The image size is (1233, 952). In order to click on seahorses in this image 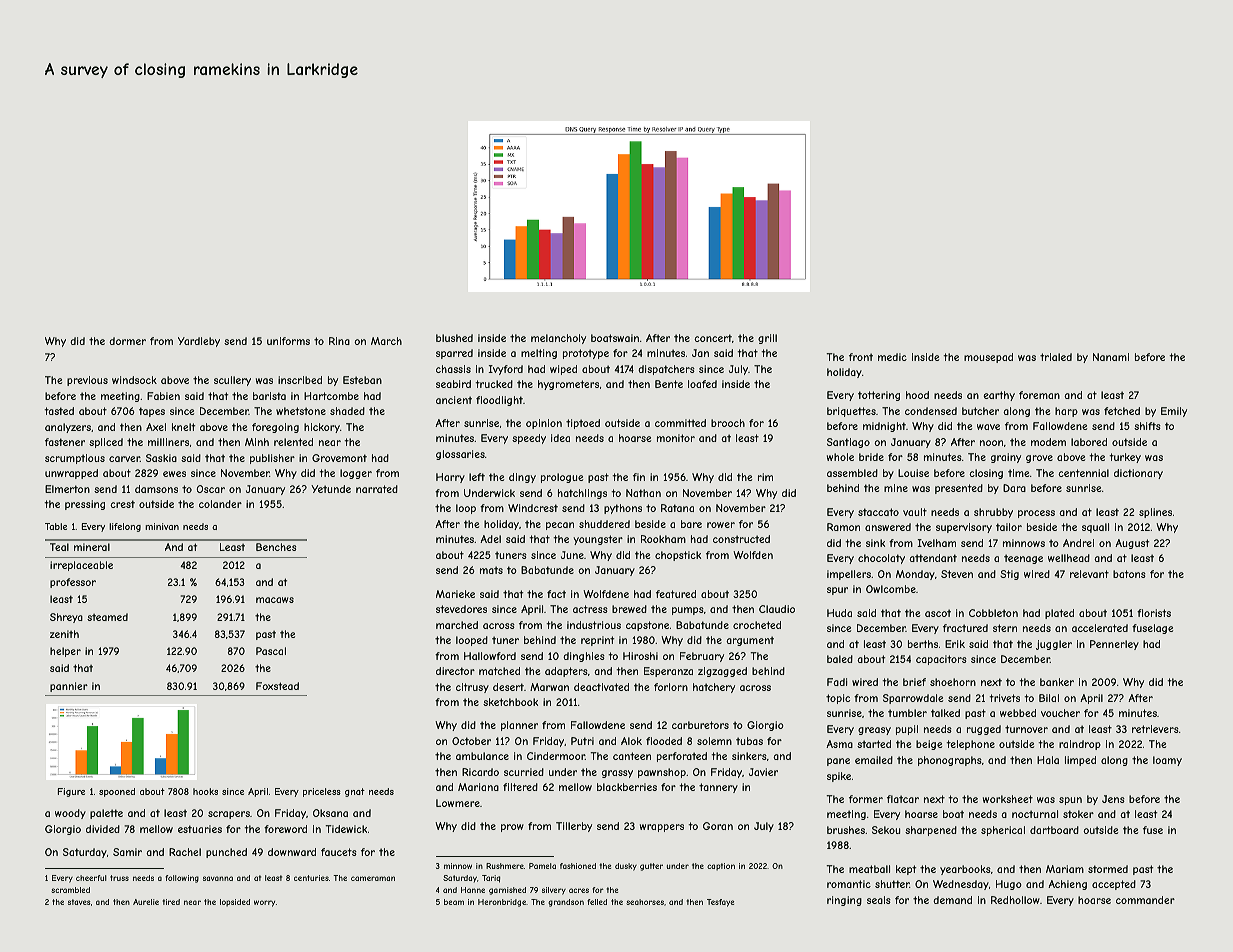, I will do `click(645, 902)`.
